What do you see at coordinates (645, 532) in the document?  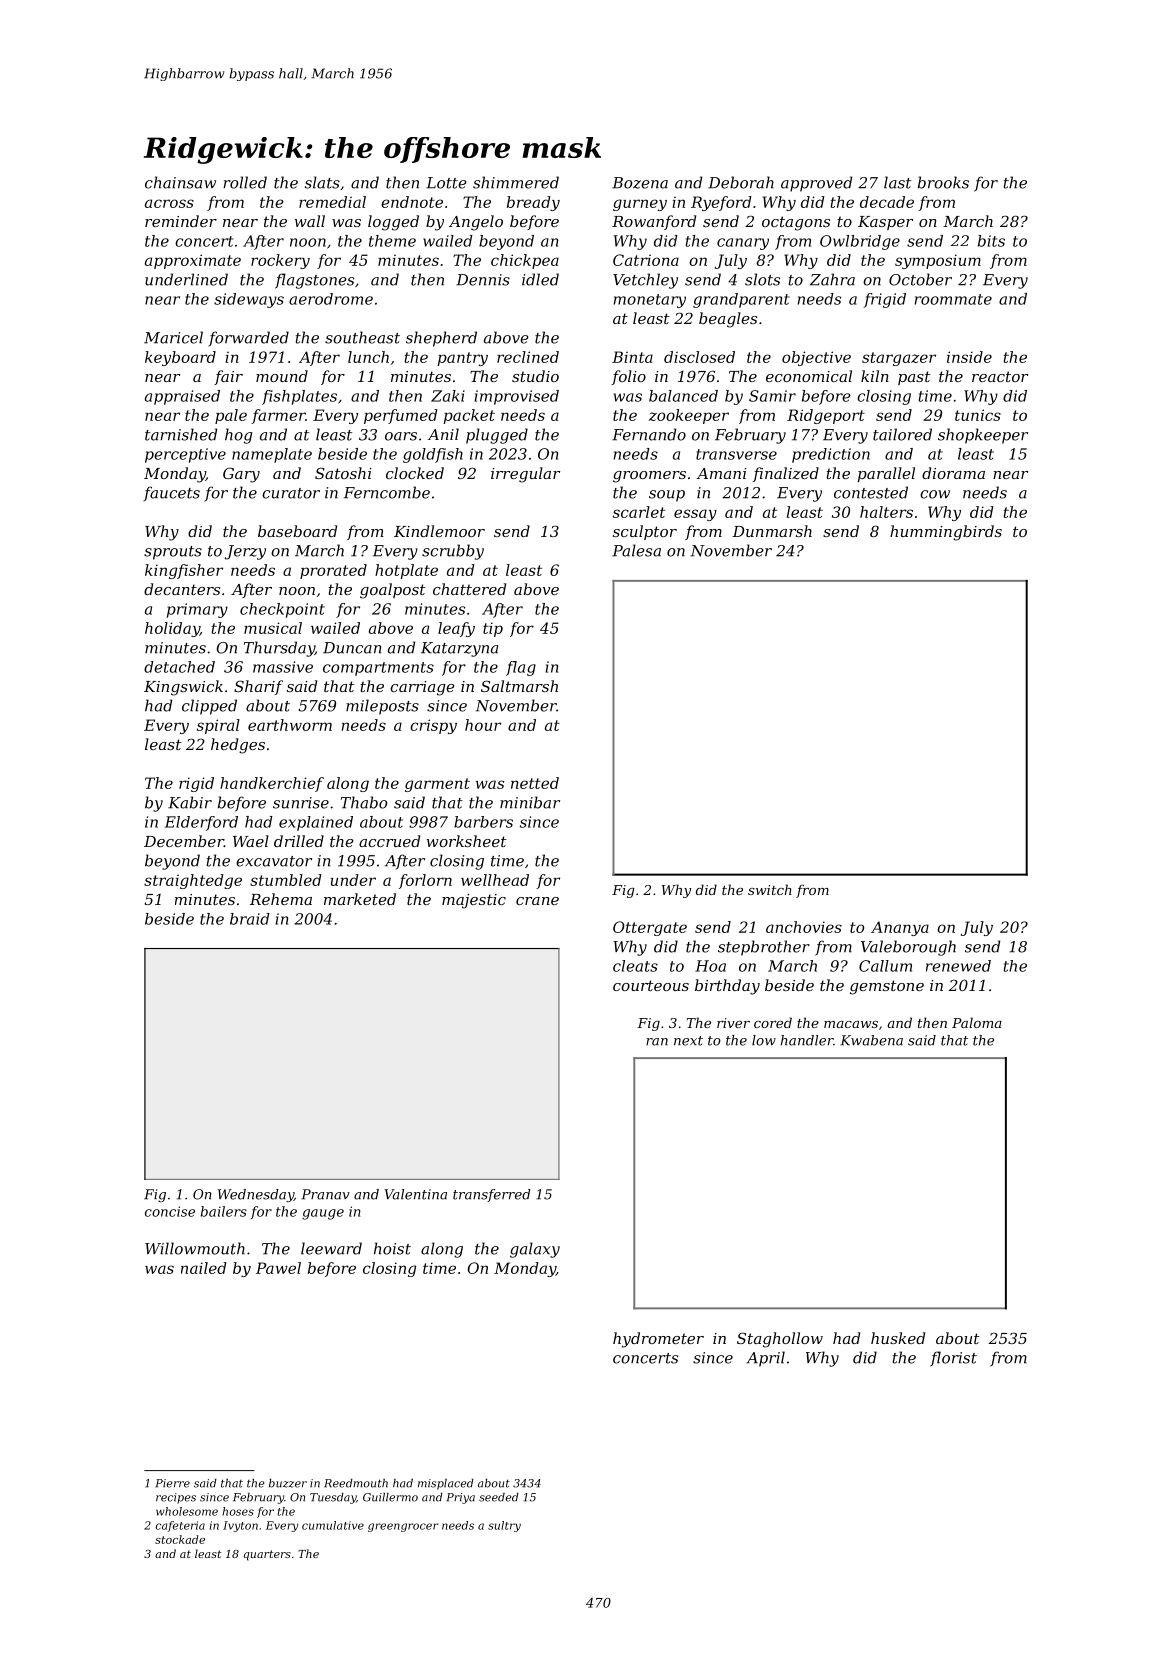 I see `sculptor` at bounding box center [645, 532].
